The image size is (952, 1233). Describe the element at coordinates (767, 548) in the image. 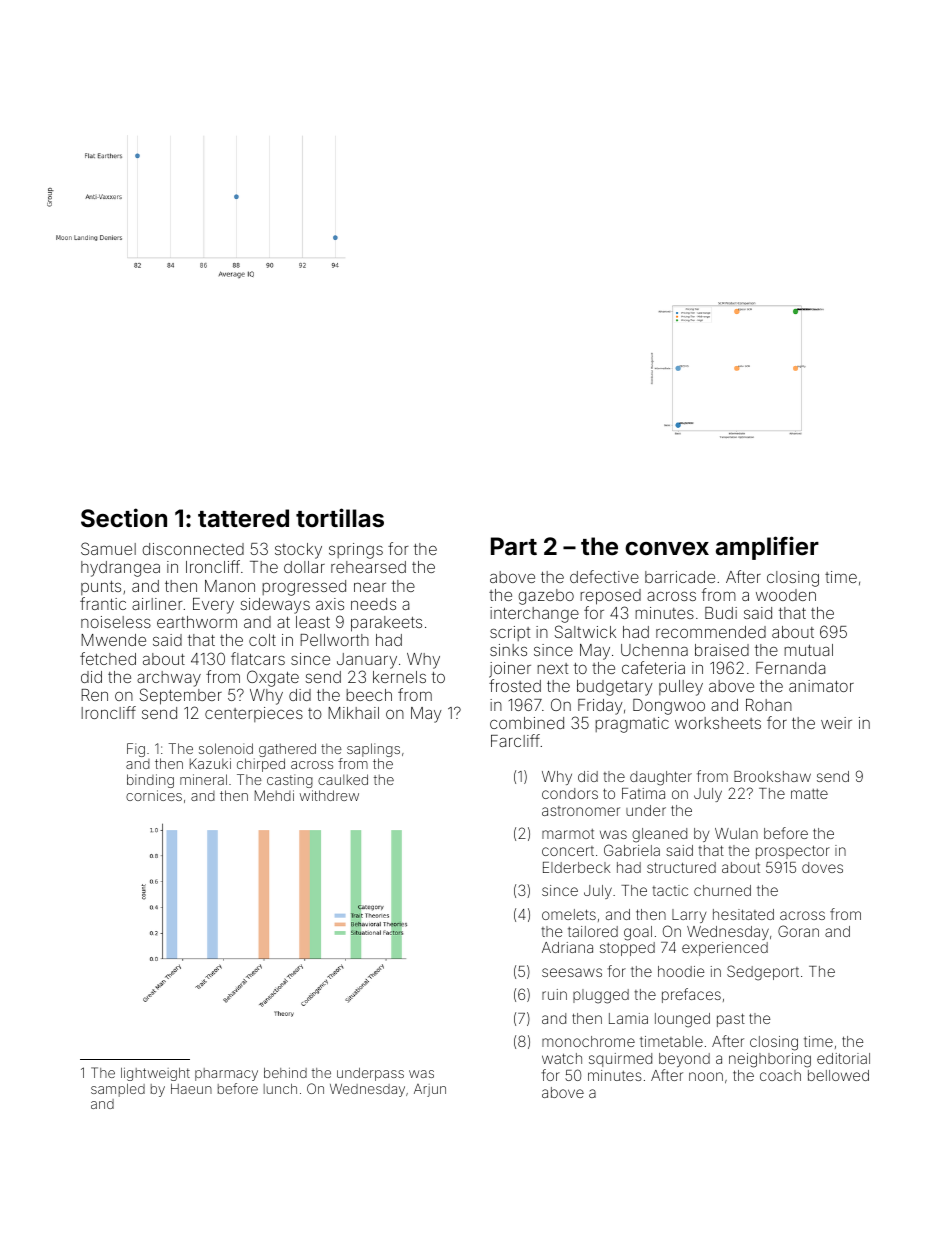

I see `amplifier` at that location.
